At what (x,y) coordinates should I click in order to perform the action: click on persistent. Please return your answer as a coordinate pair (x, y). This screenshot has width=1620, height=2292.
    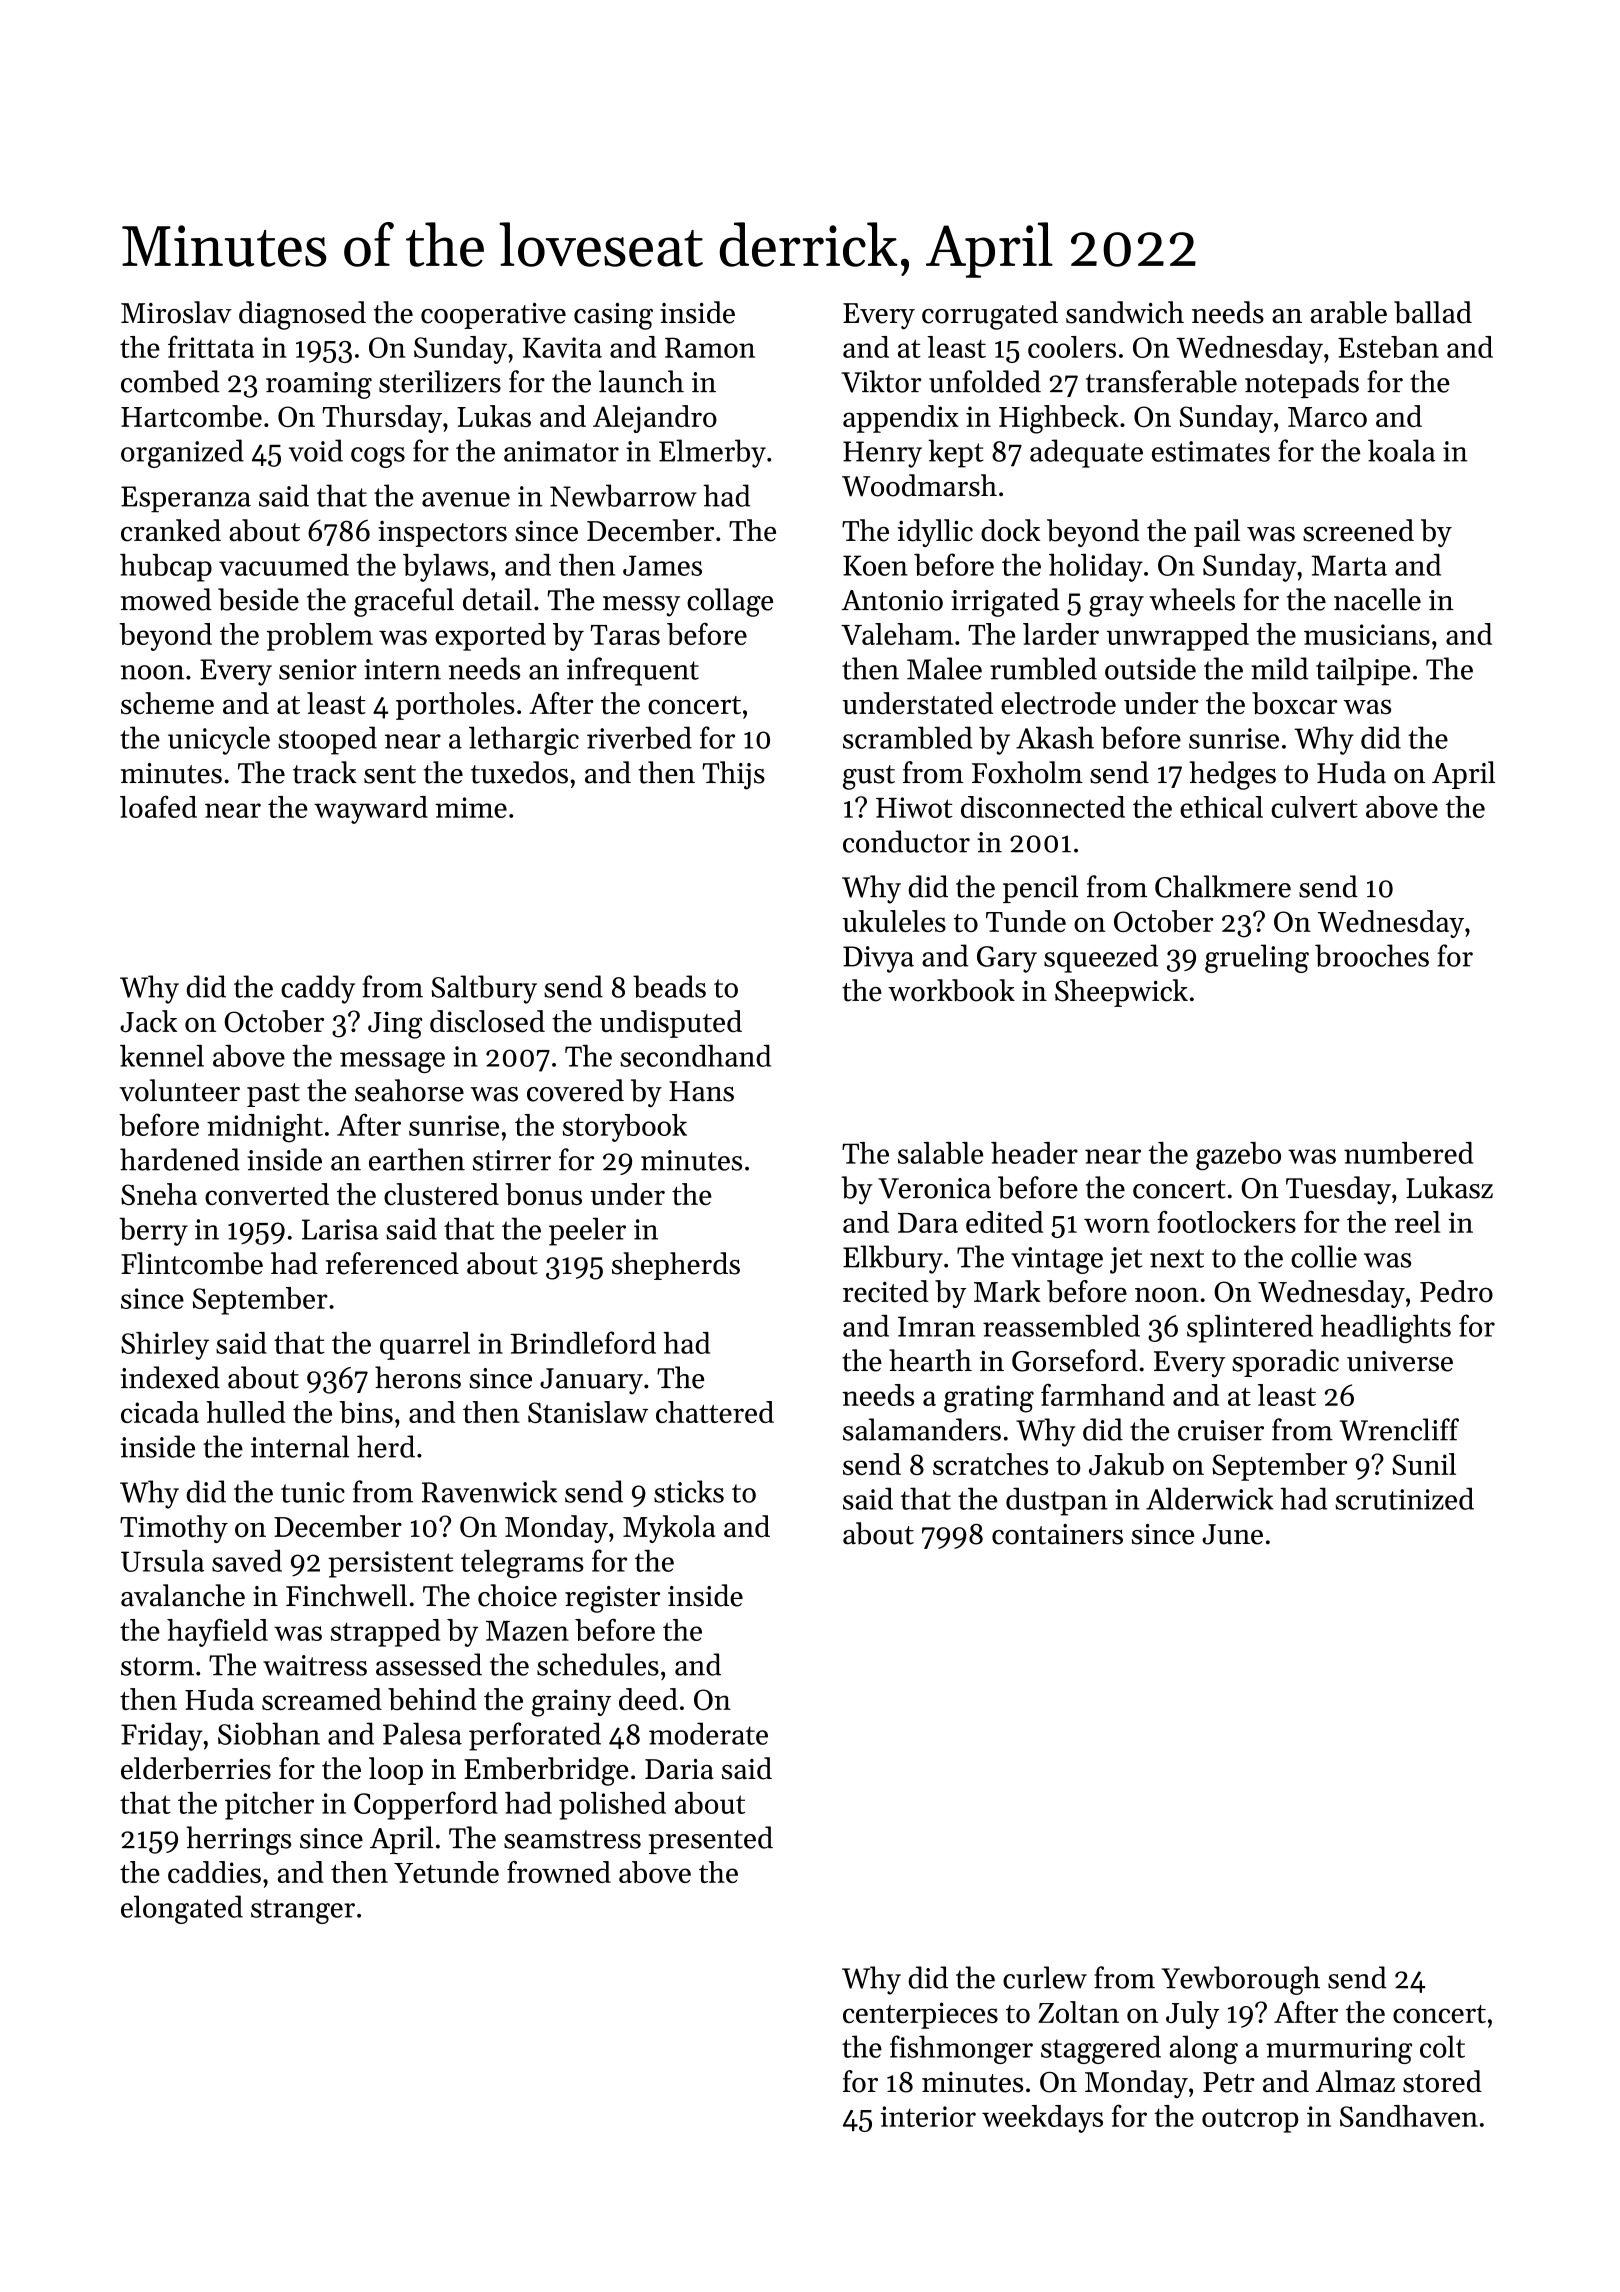
    Looking at the image, I should click on (390, 1564).
